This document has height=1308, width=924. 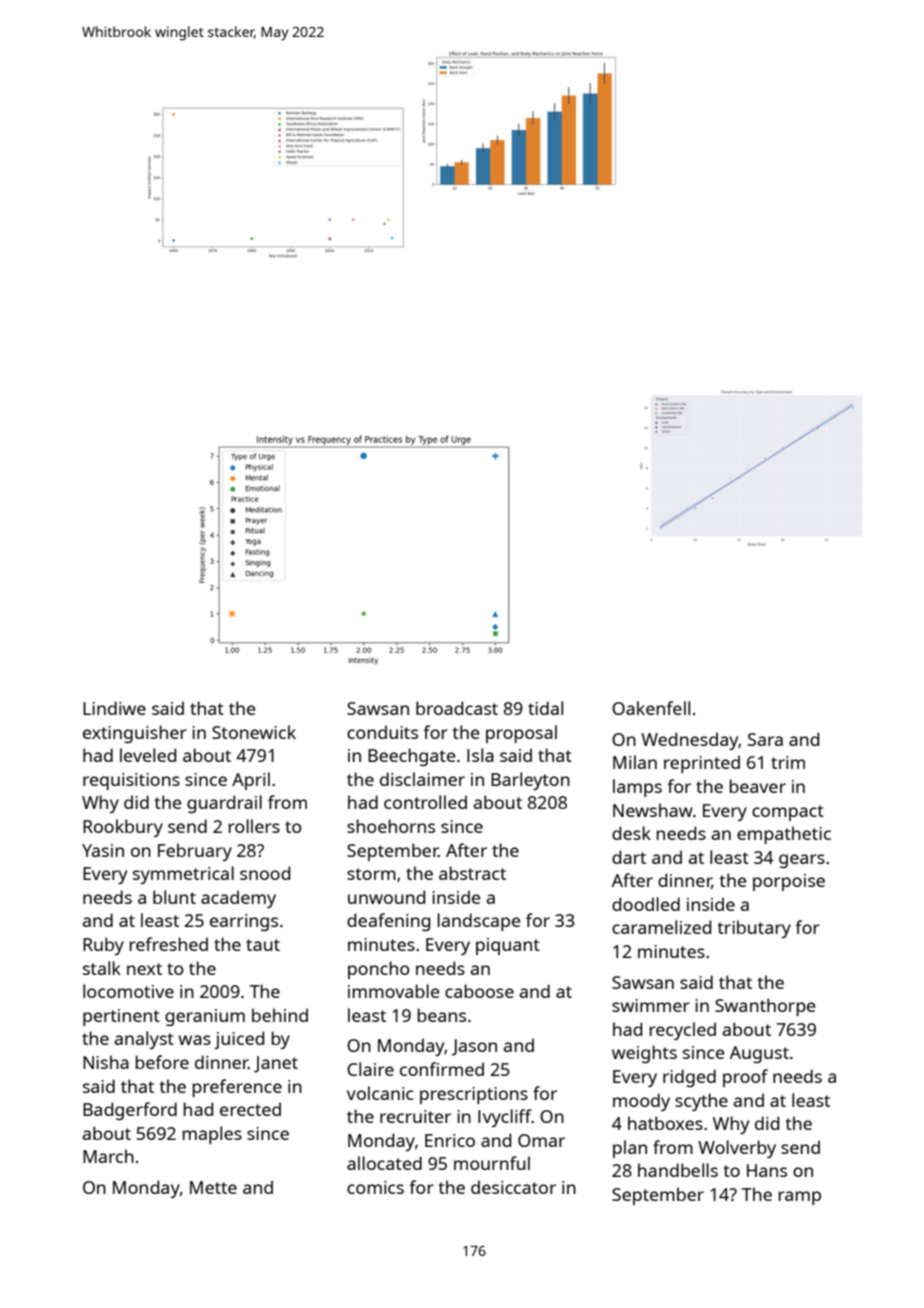 What do you see at coordinates (388, 922) in the document?
I see `deafening` at bounding box center [388, 922].
